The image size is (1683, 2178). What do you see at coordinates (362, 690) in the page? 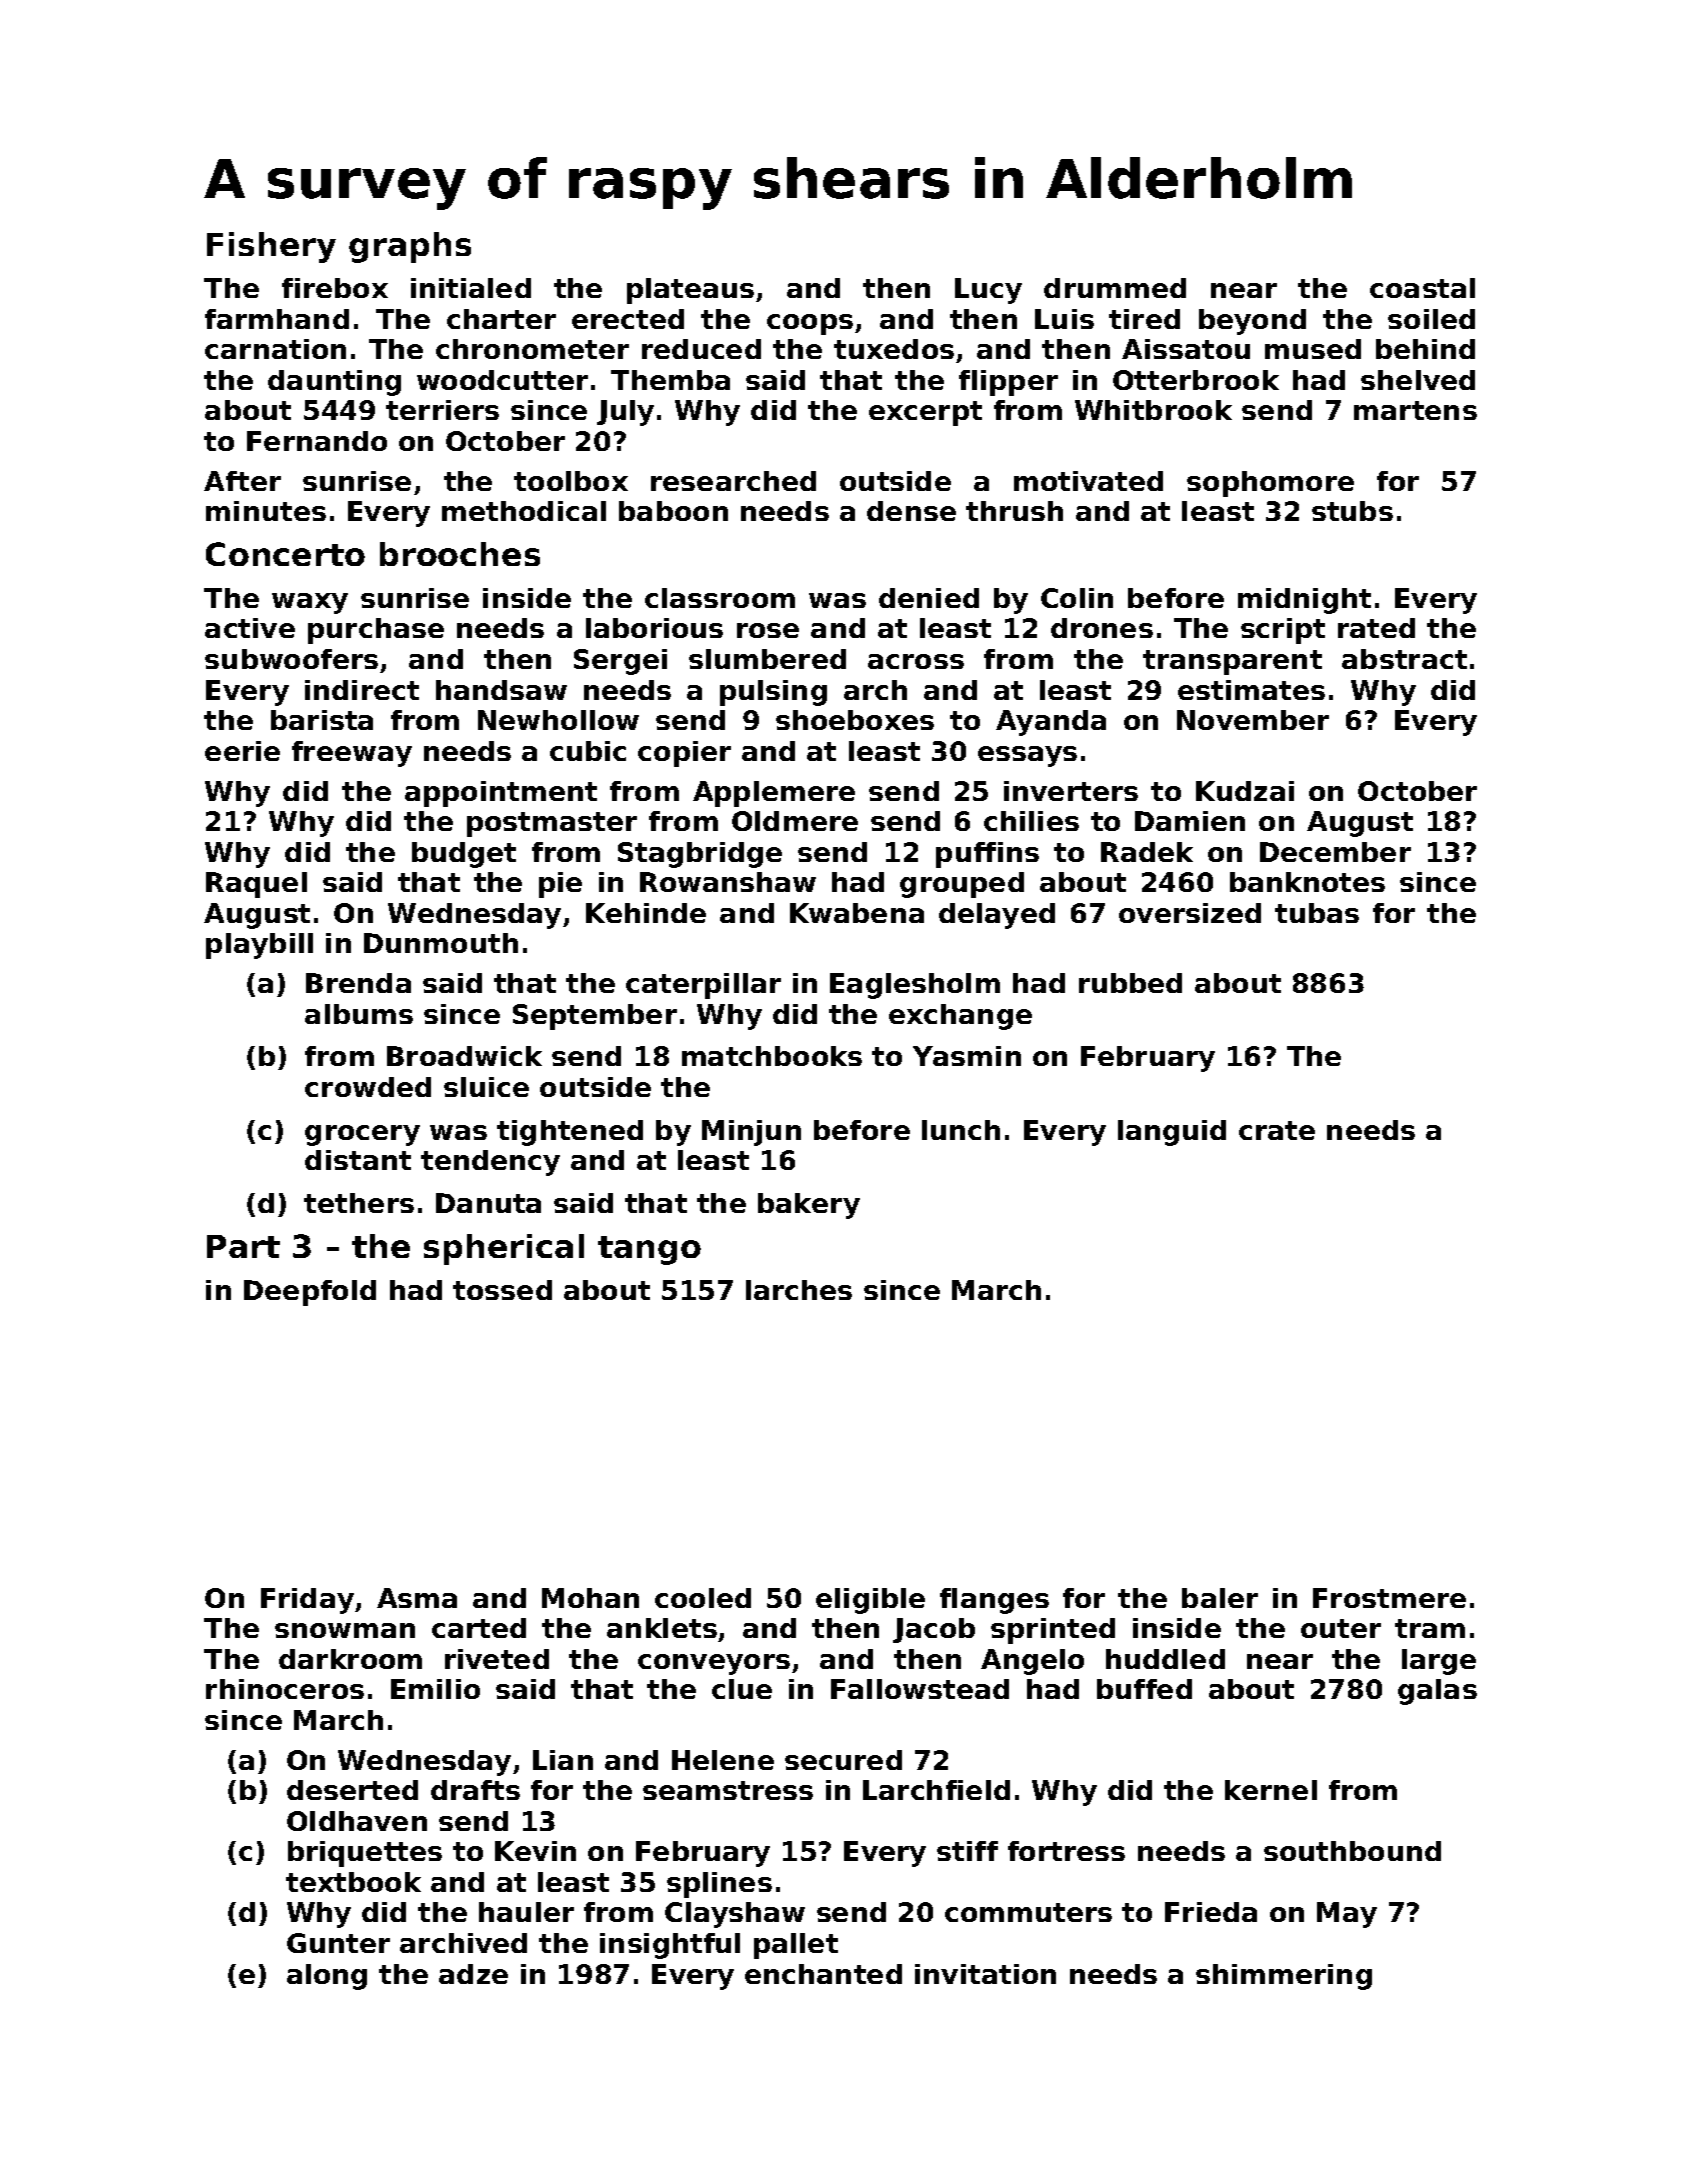
I see `indirect` at bounding box center [362, 690].
